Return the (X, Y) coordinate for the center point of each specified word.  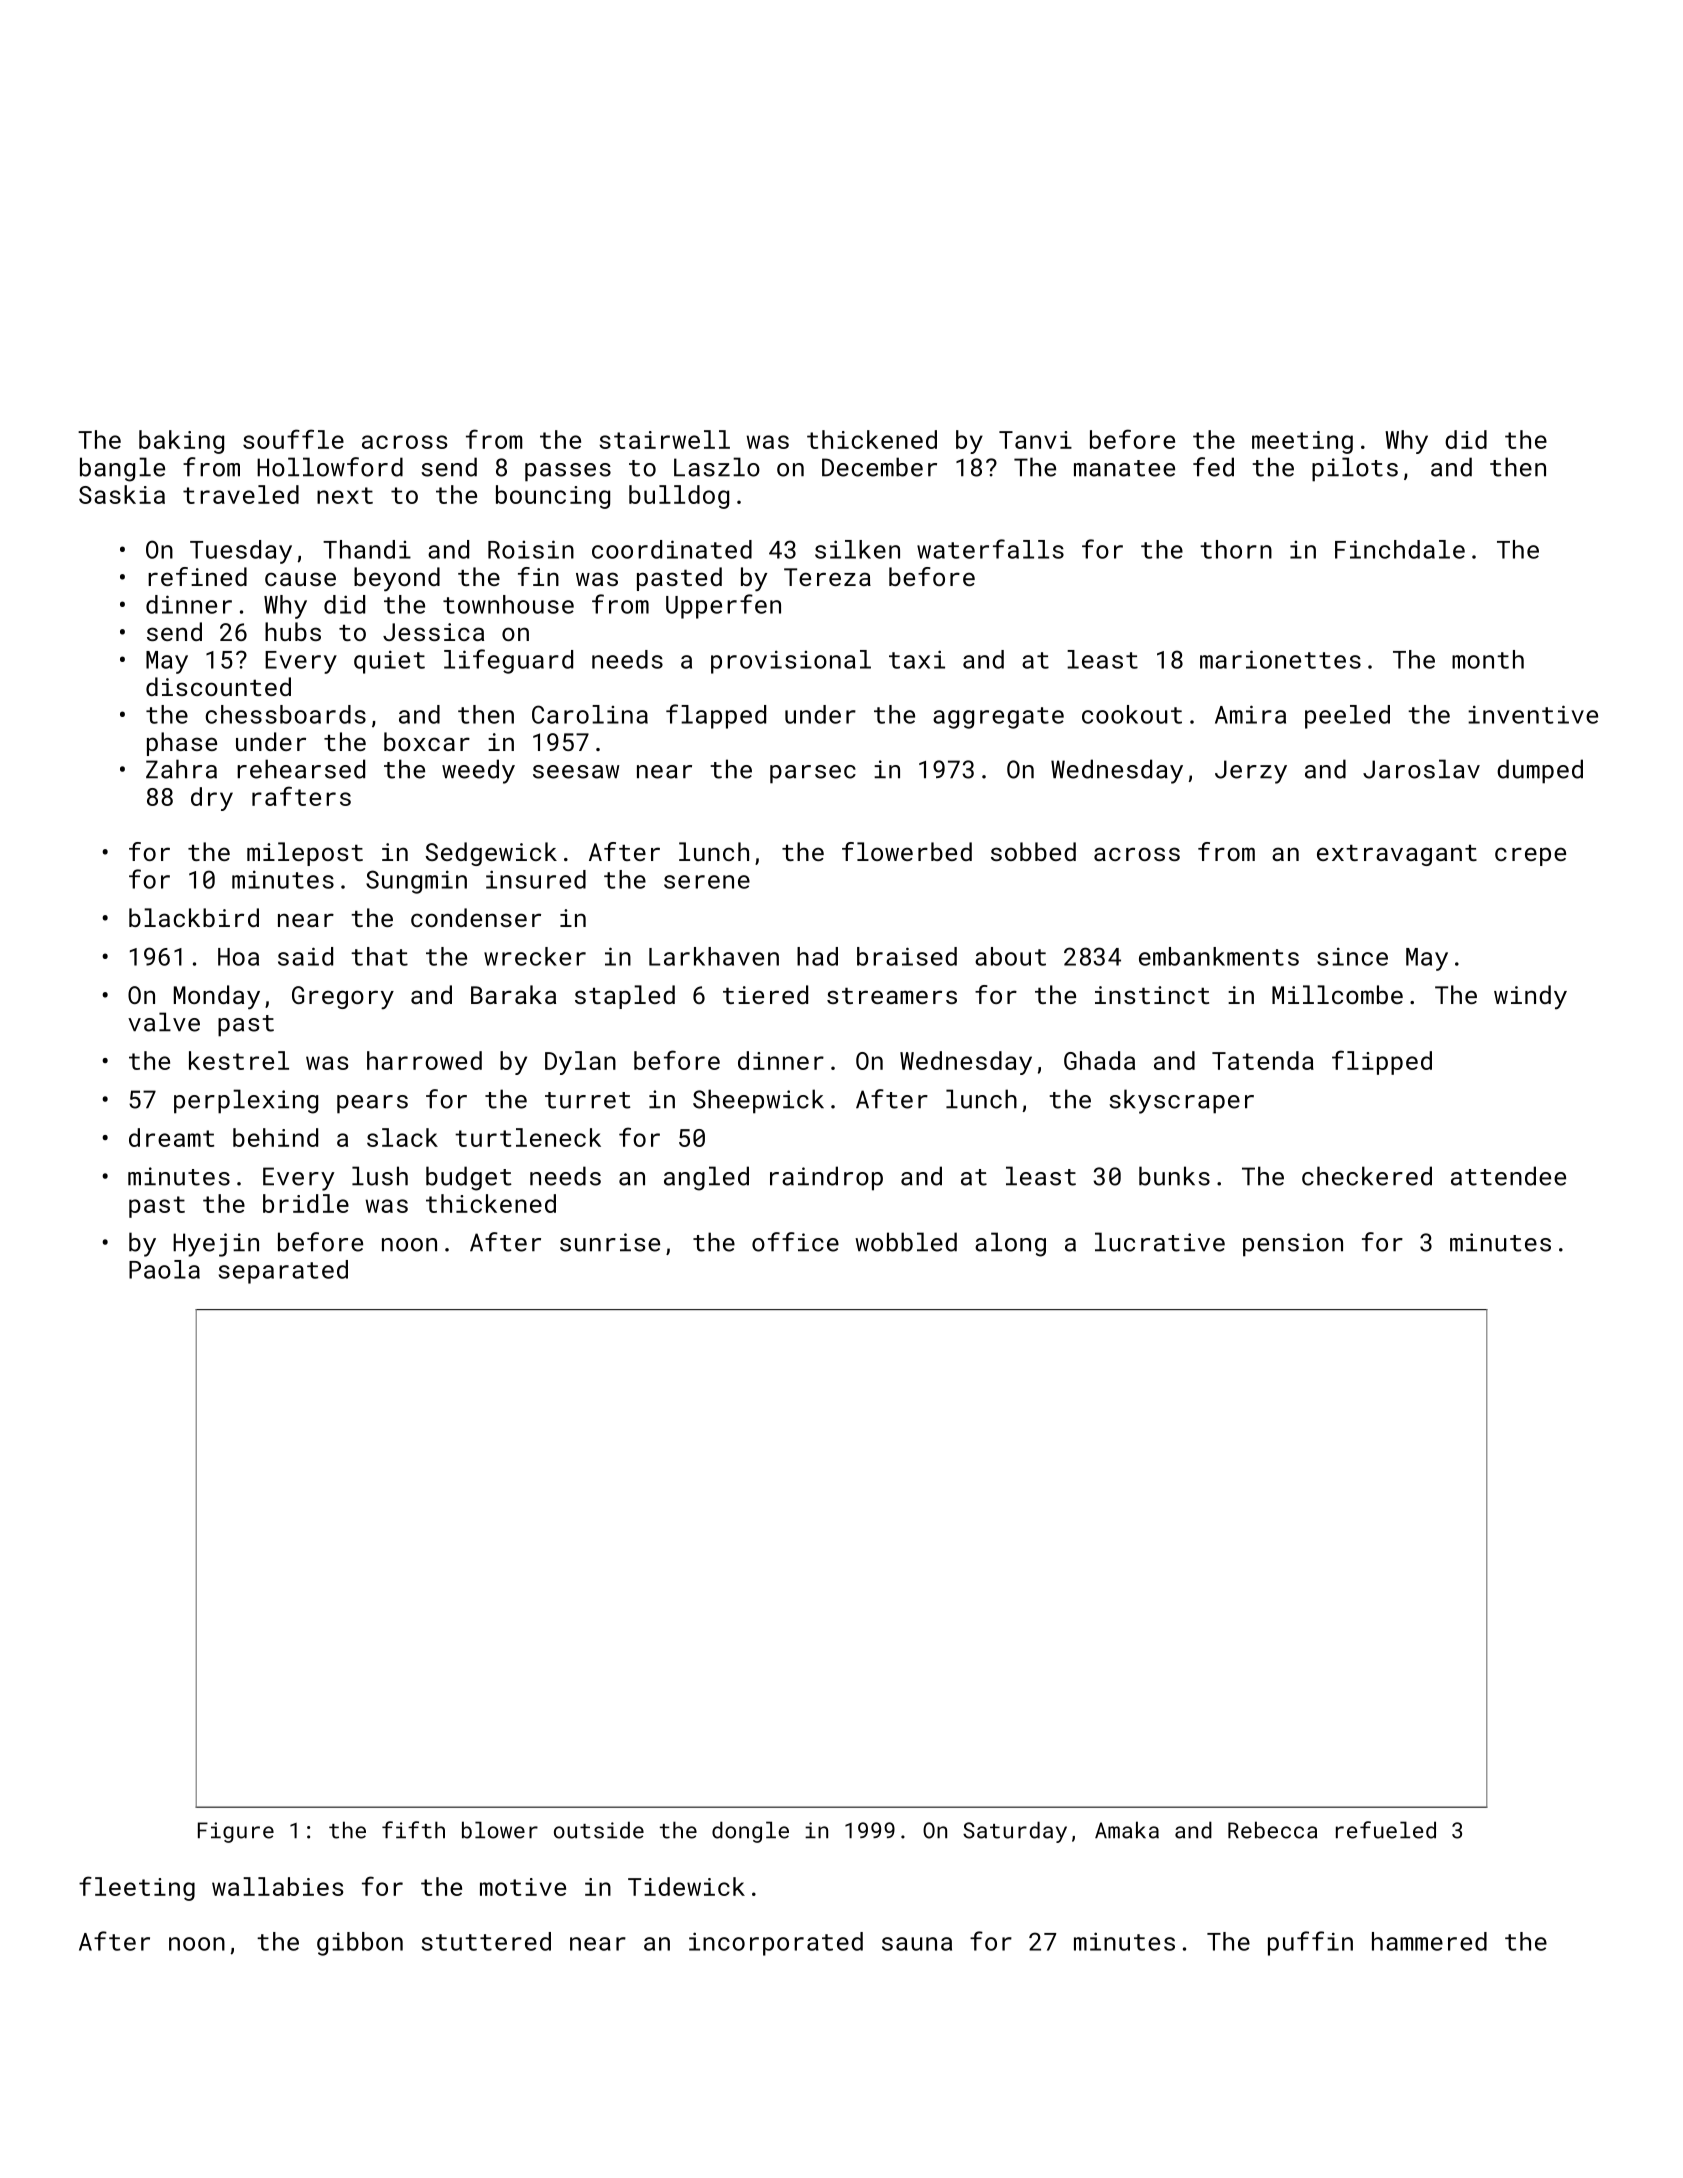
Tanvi (1035, 440)
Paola (164, 1269)
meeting (1302, 442)
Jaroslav (1421, 769)
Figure (236, 1832)
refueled (1386, 1830)
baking (181, 442)
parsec (813, 774)
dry (212, 799)
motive (523, 1887)
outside (599, 1830)
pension (1293, 1245)
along (1010, 1244)
